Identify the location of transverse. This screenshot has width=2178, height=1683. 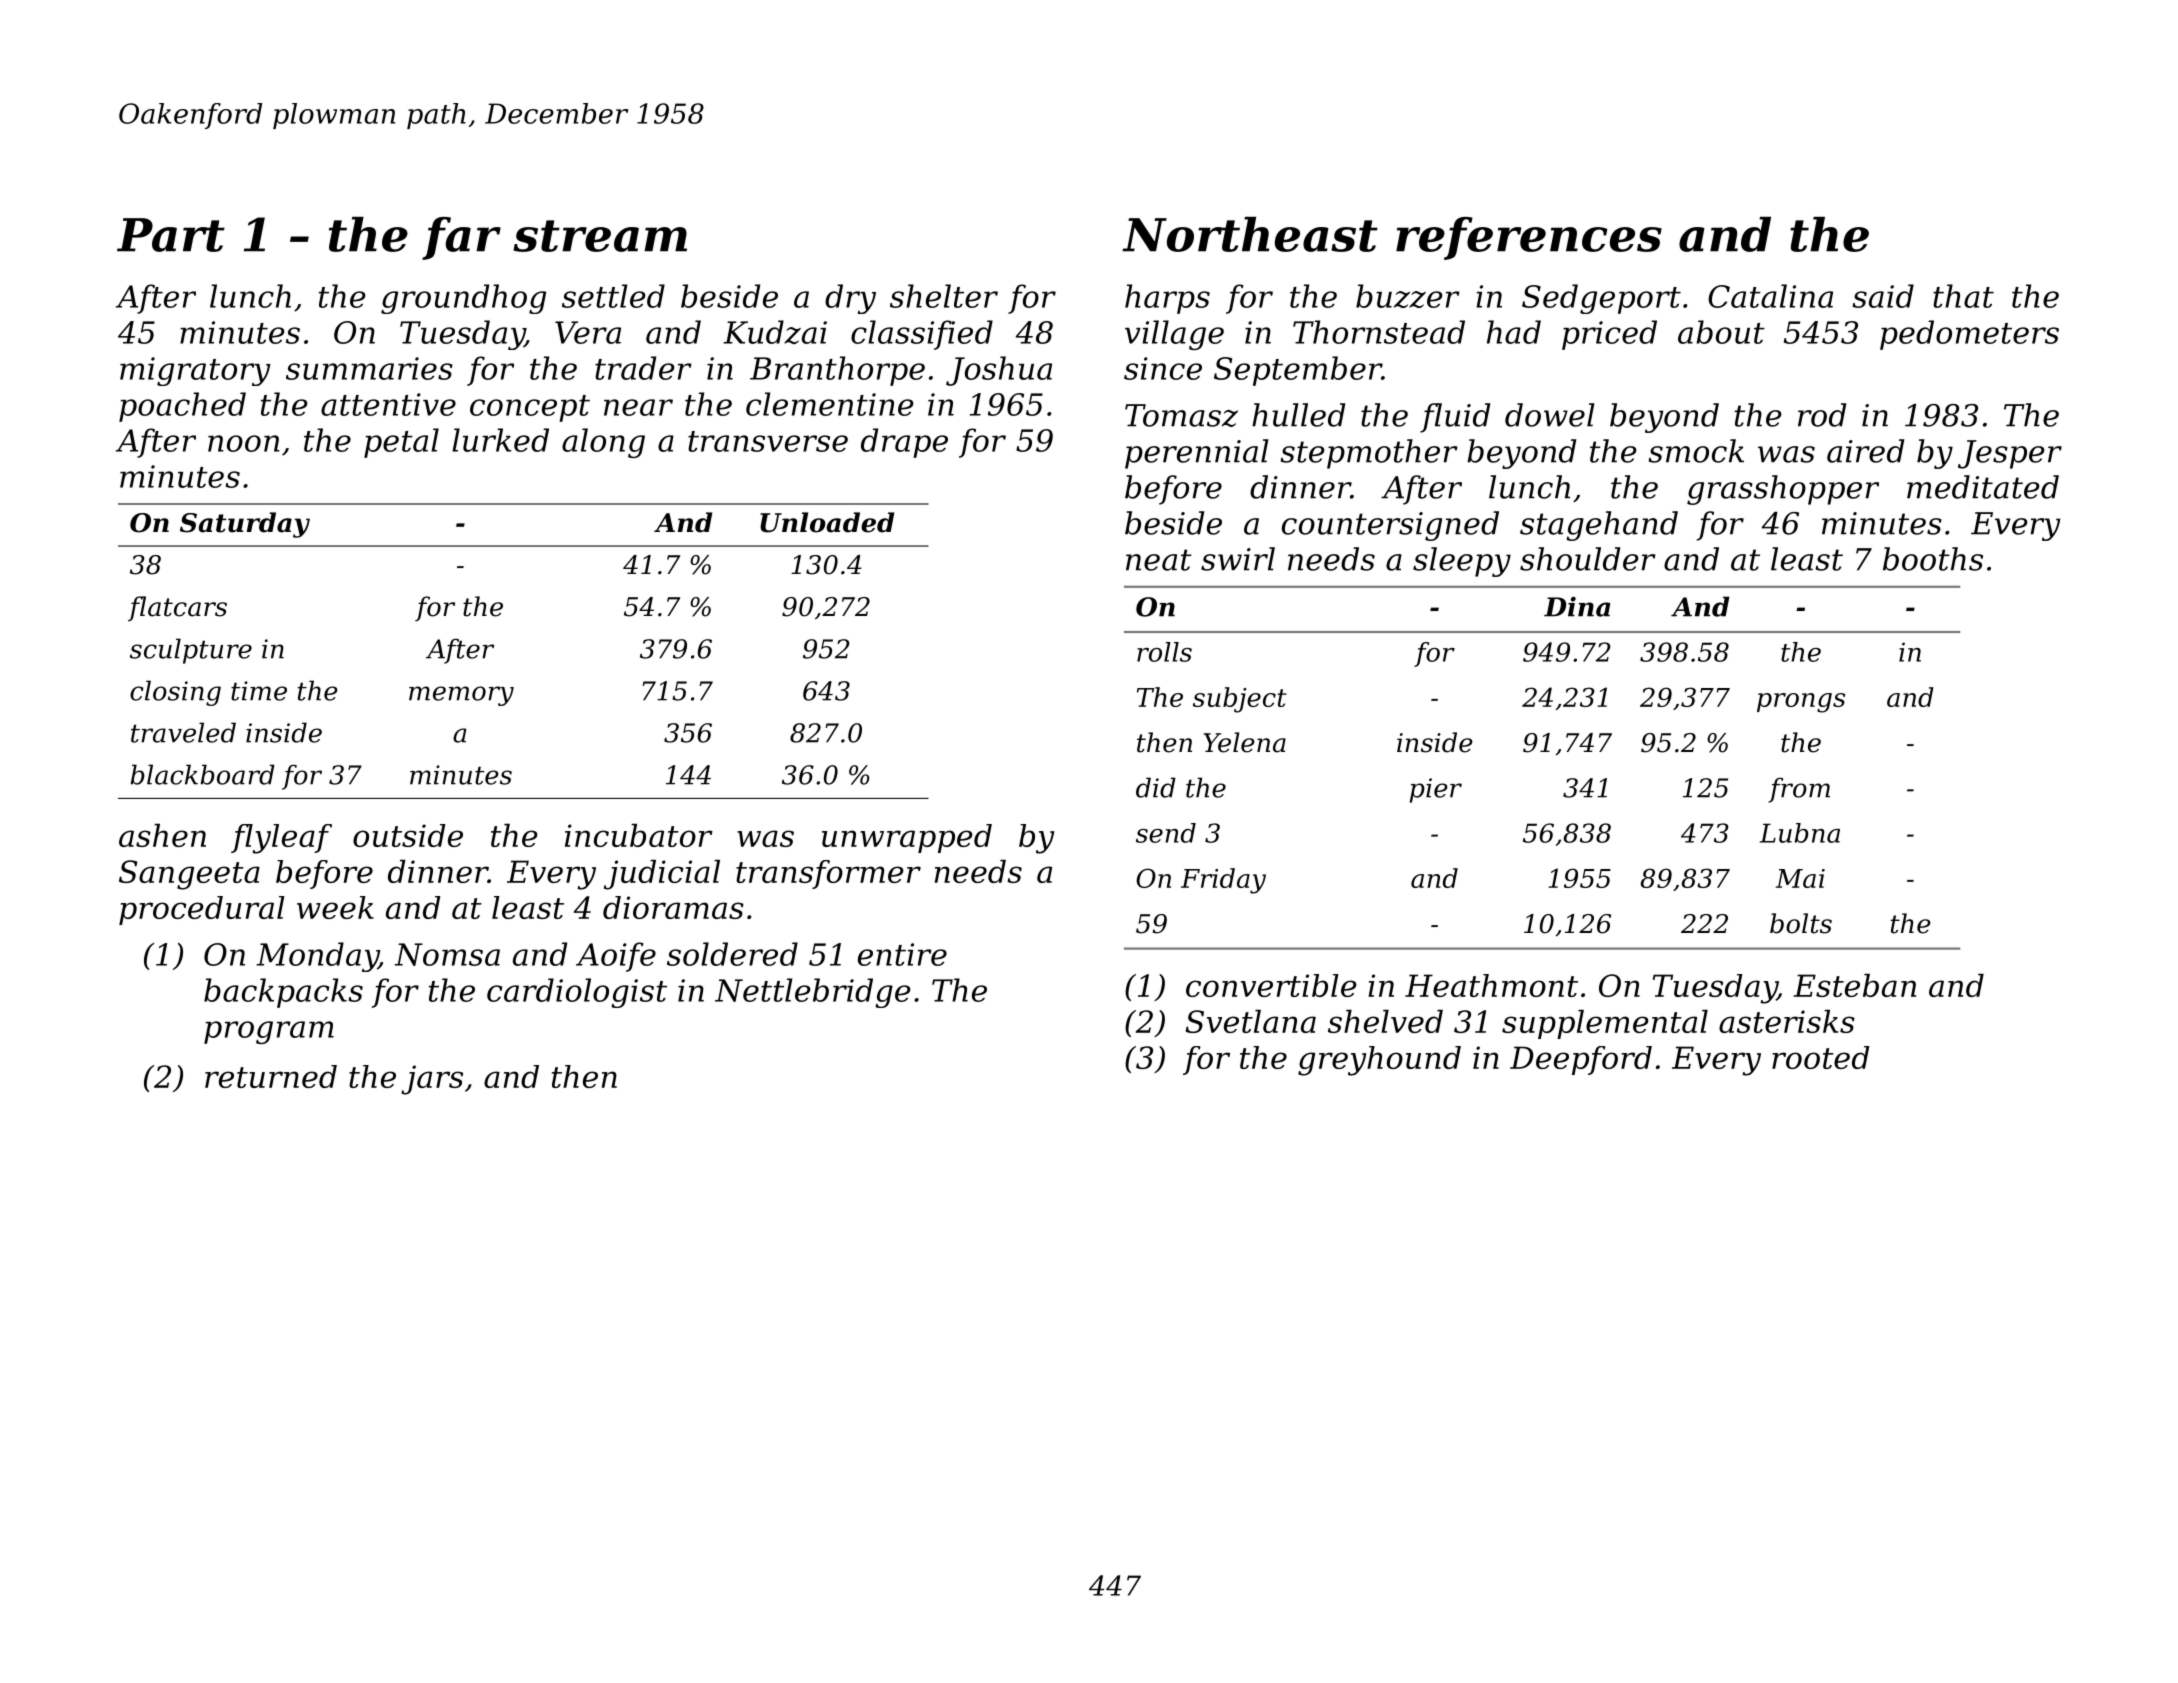
(768, 441).
